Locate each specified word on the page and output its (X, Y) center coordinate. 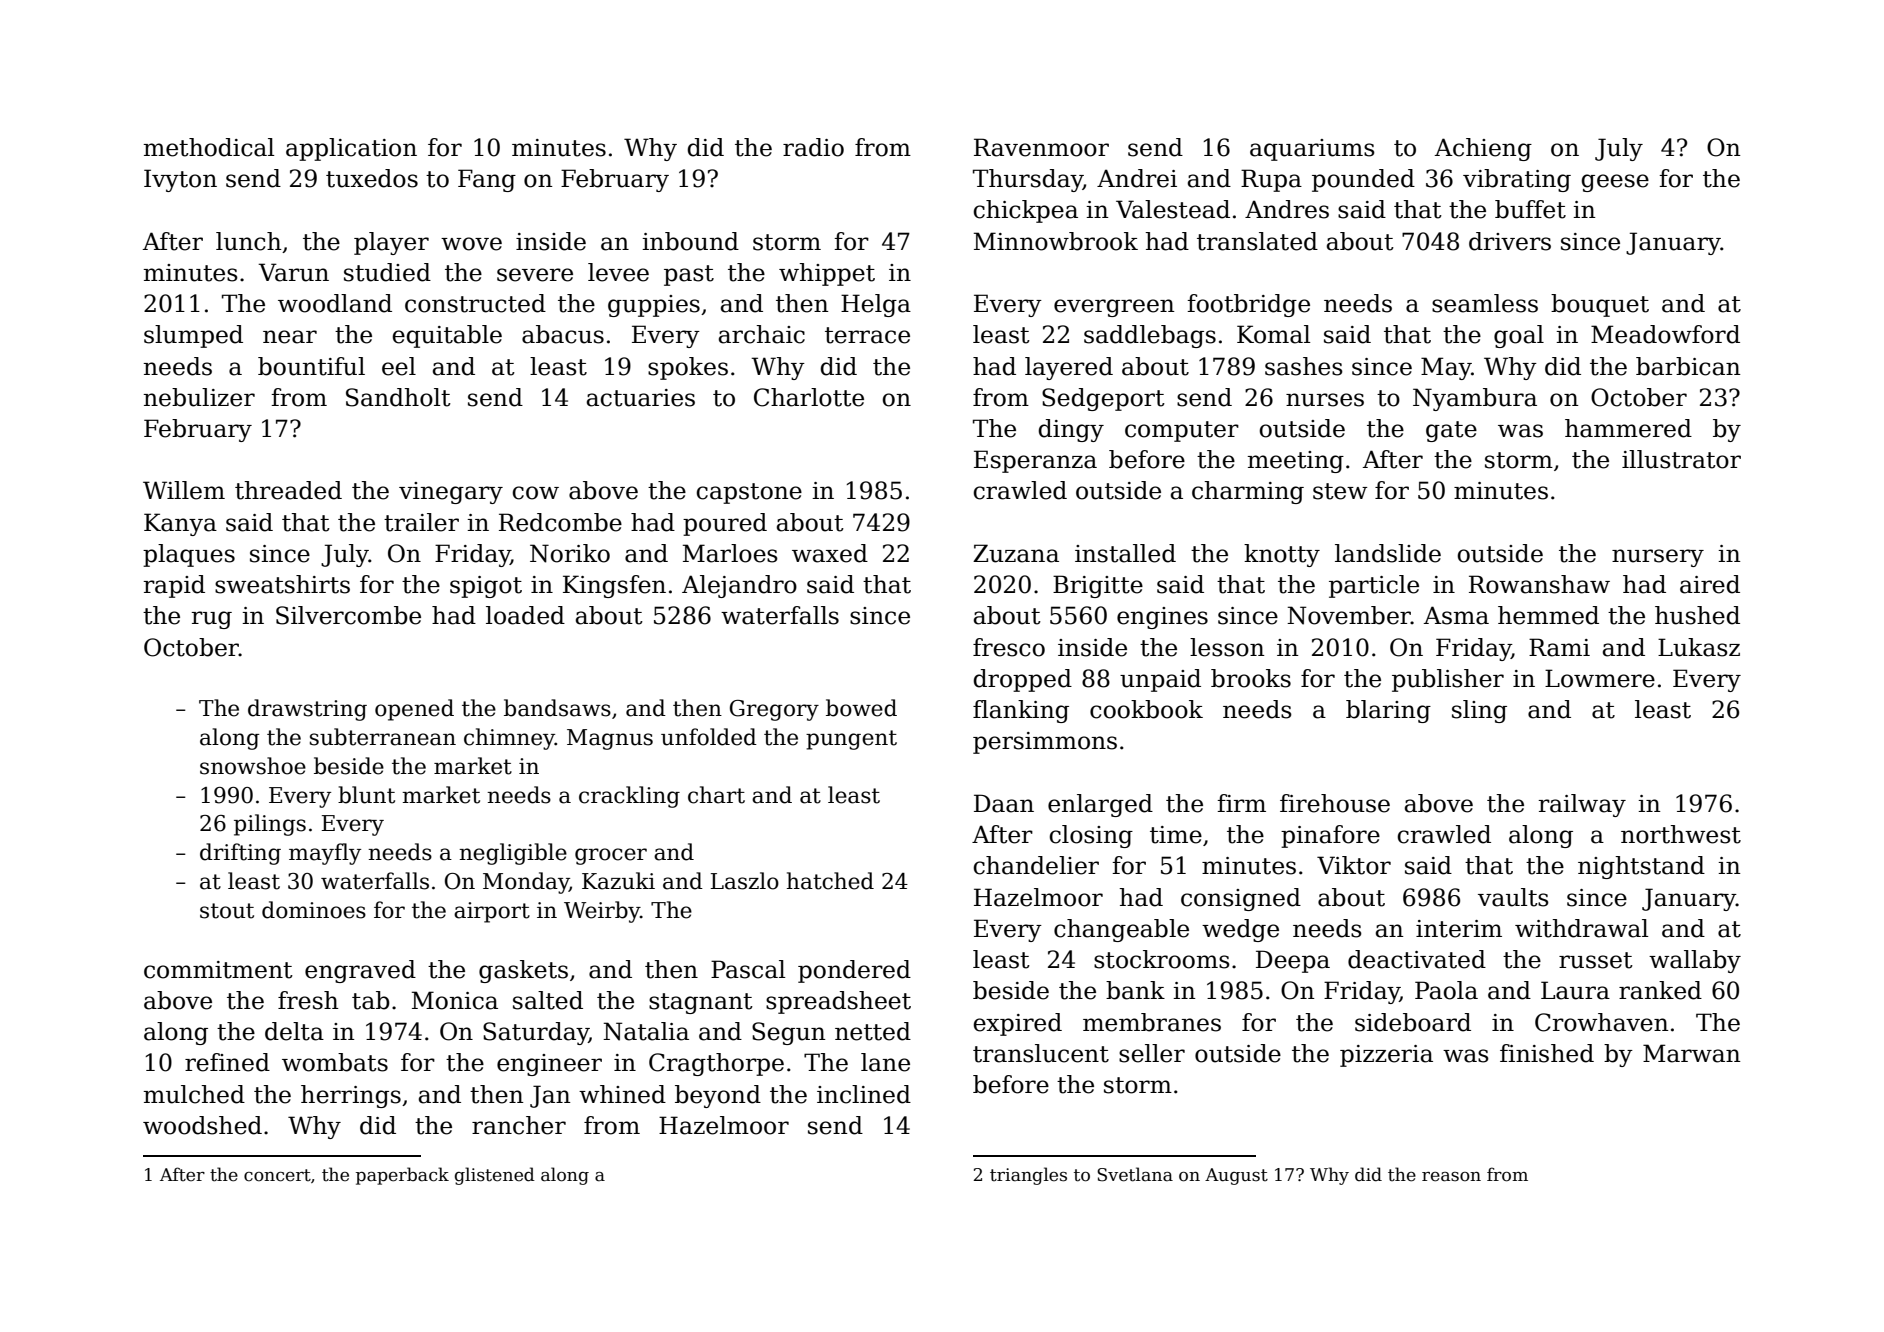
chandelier (1036, 865)
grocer (611, 856)
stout (227, 911)
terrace (867, 335)
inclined (864, 1094)
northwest (1681, 834)
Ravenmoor (1041, 147)
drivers (1510, 241)
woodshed (202, 1125)
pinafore (1330, 836)
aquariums (1312, 150)
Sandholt (398, 397)
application (351, 149)
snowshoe (253, 766)
